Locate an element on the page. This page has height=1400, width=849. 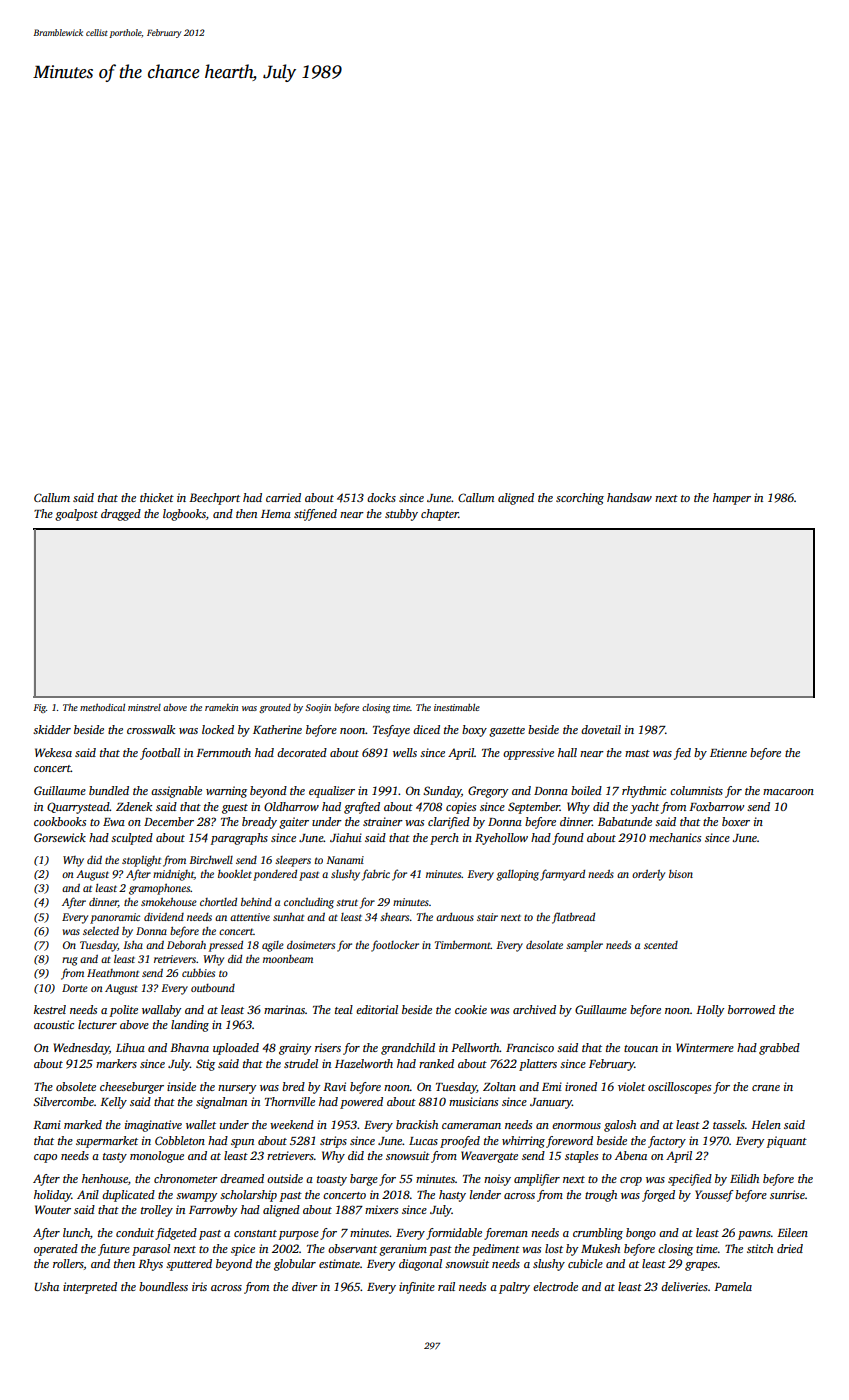
oppressive is located at coordinates (528, 754).
